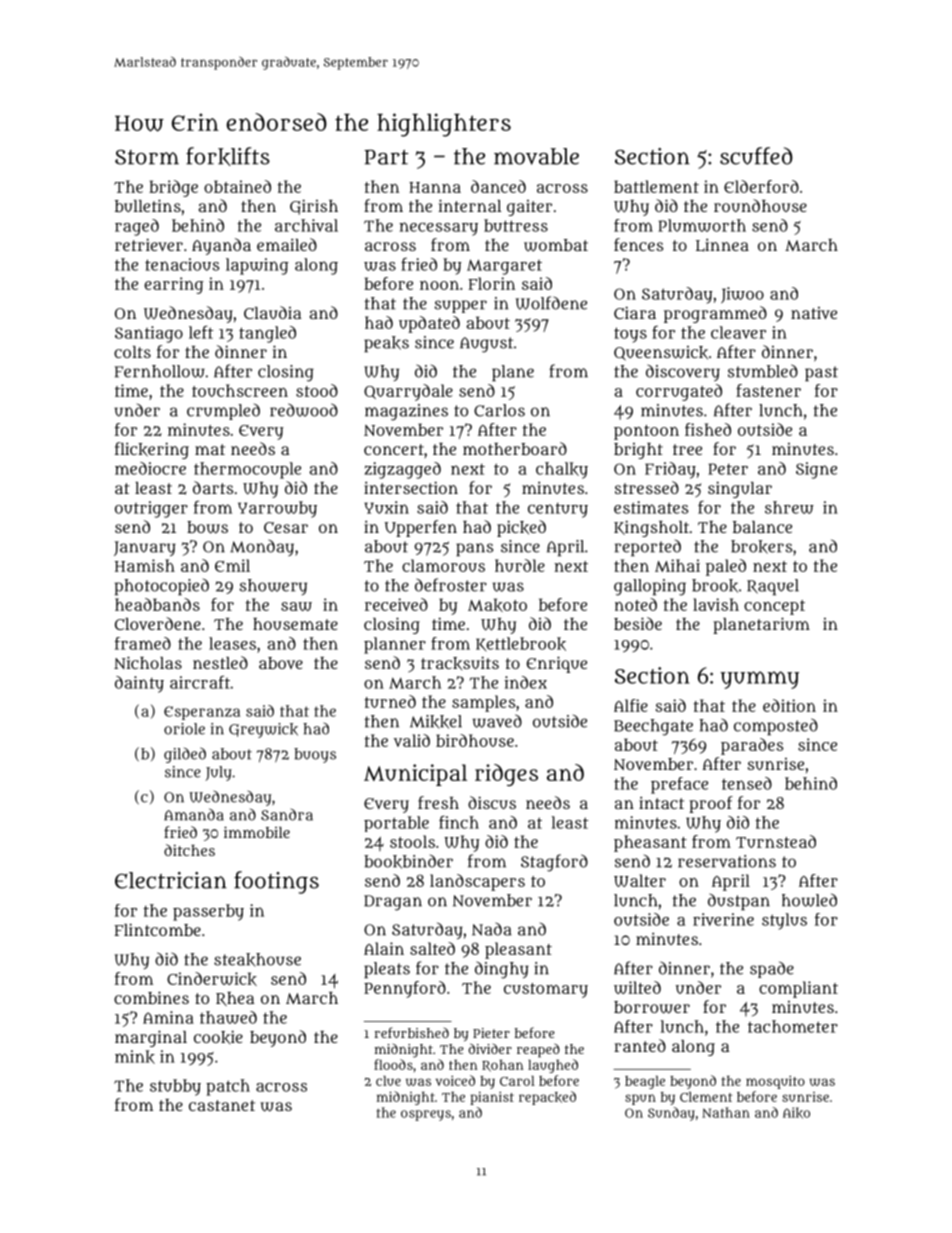 The height and width of the page is (1233, 952). What do you see at coordinates (228, 156) in the page?
I see `forklifts` at bounding box center [228, 156].
